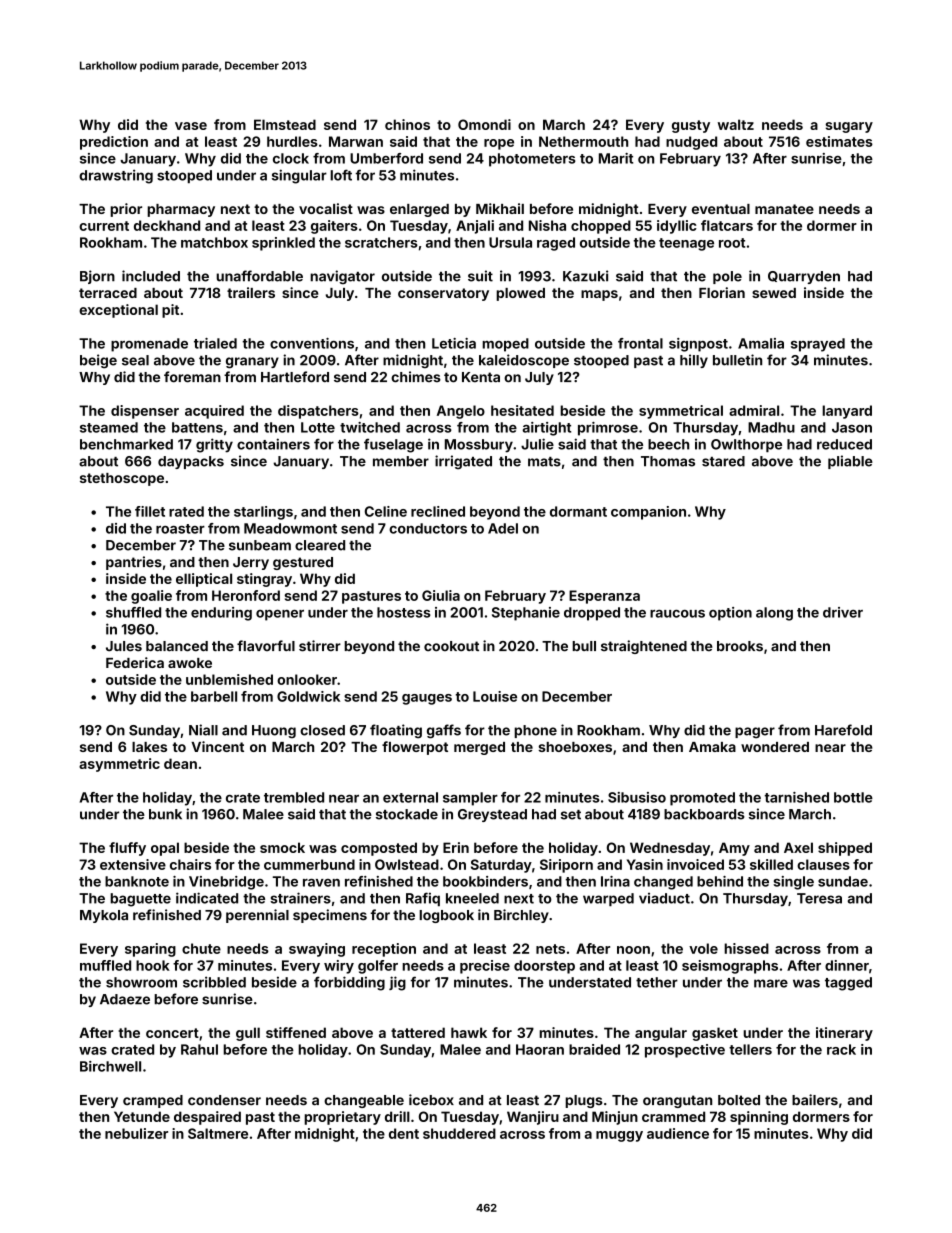  I want to click on Federica, so click(135, 662).
